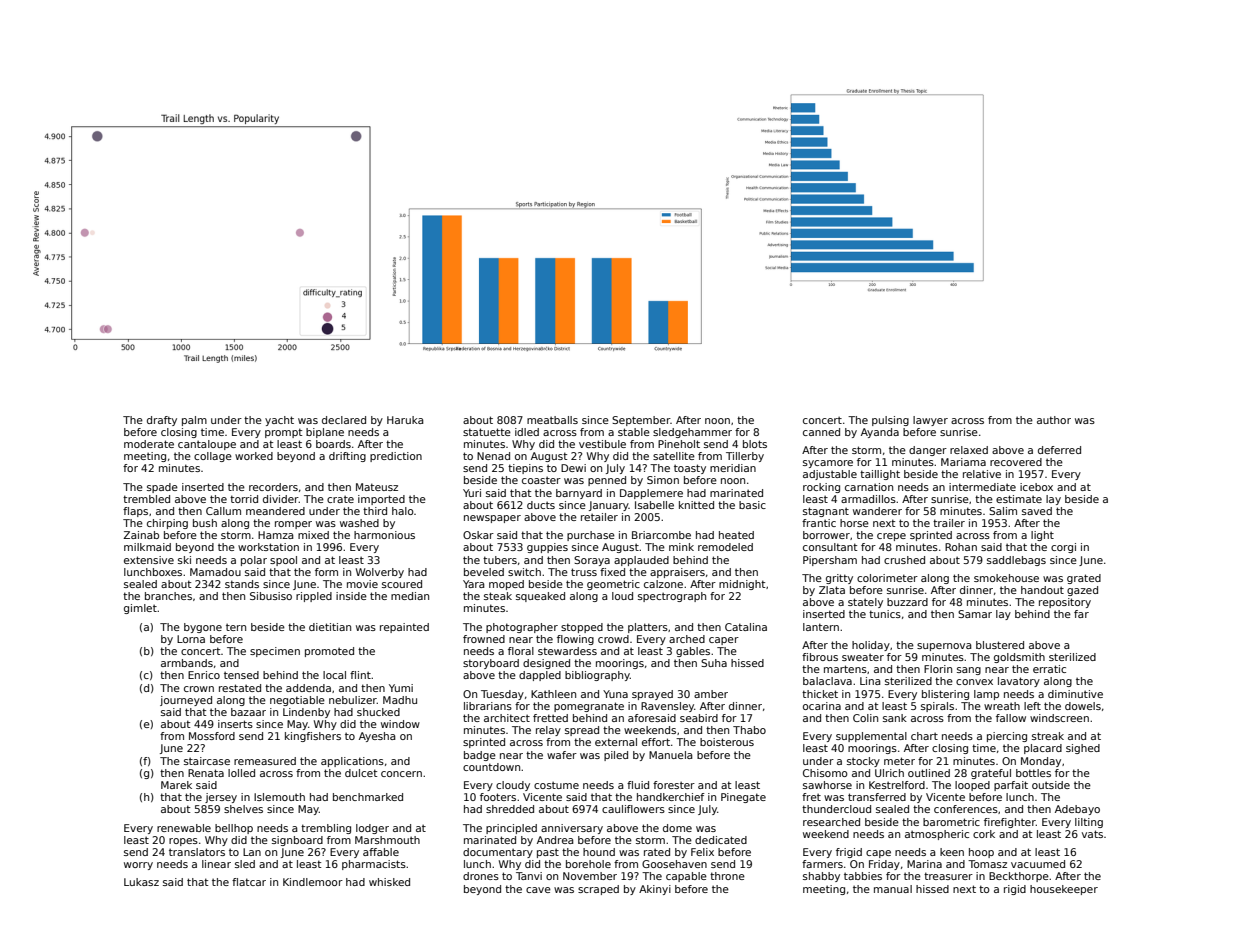  What do you see at coordinates (374, 865) in the screenshot?
I see `pharmacists` at bounding box center [374, 865].
